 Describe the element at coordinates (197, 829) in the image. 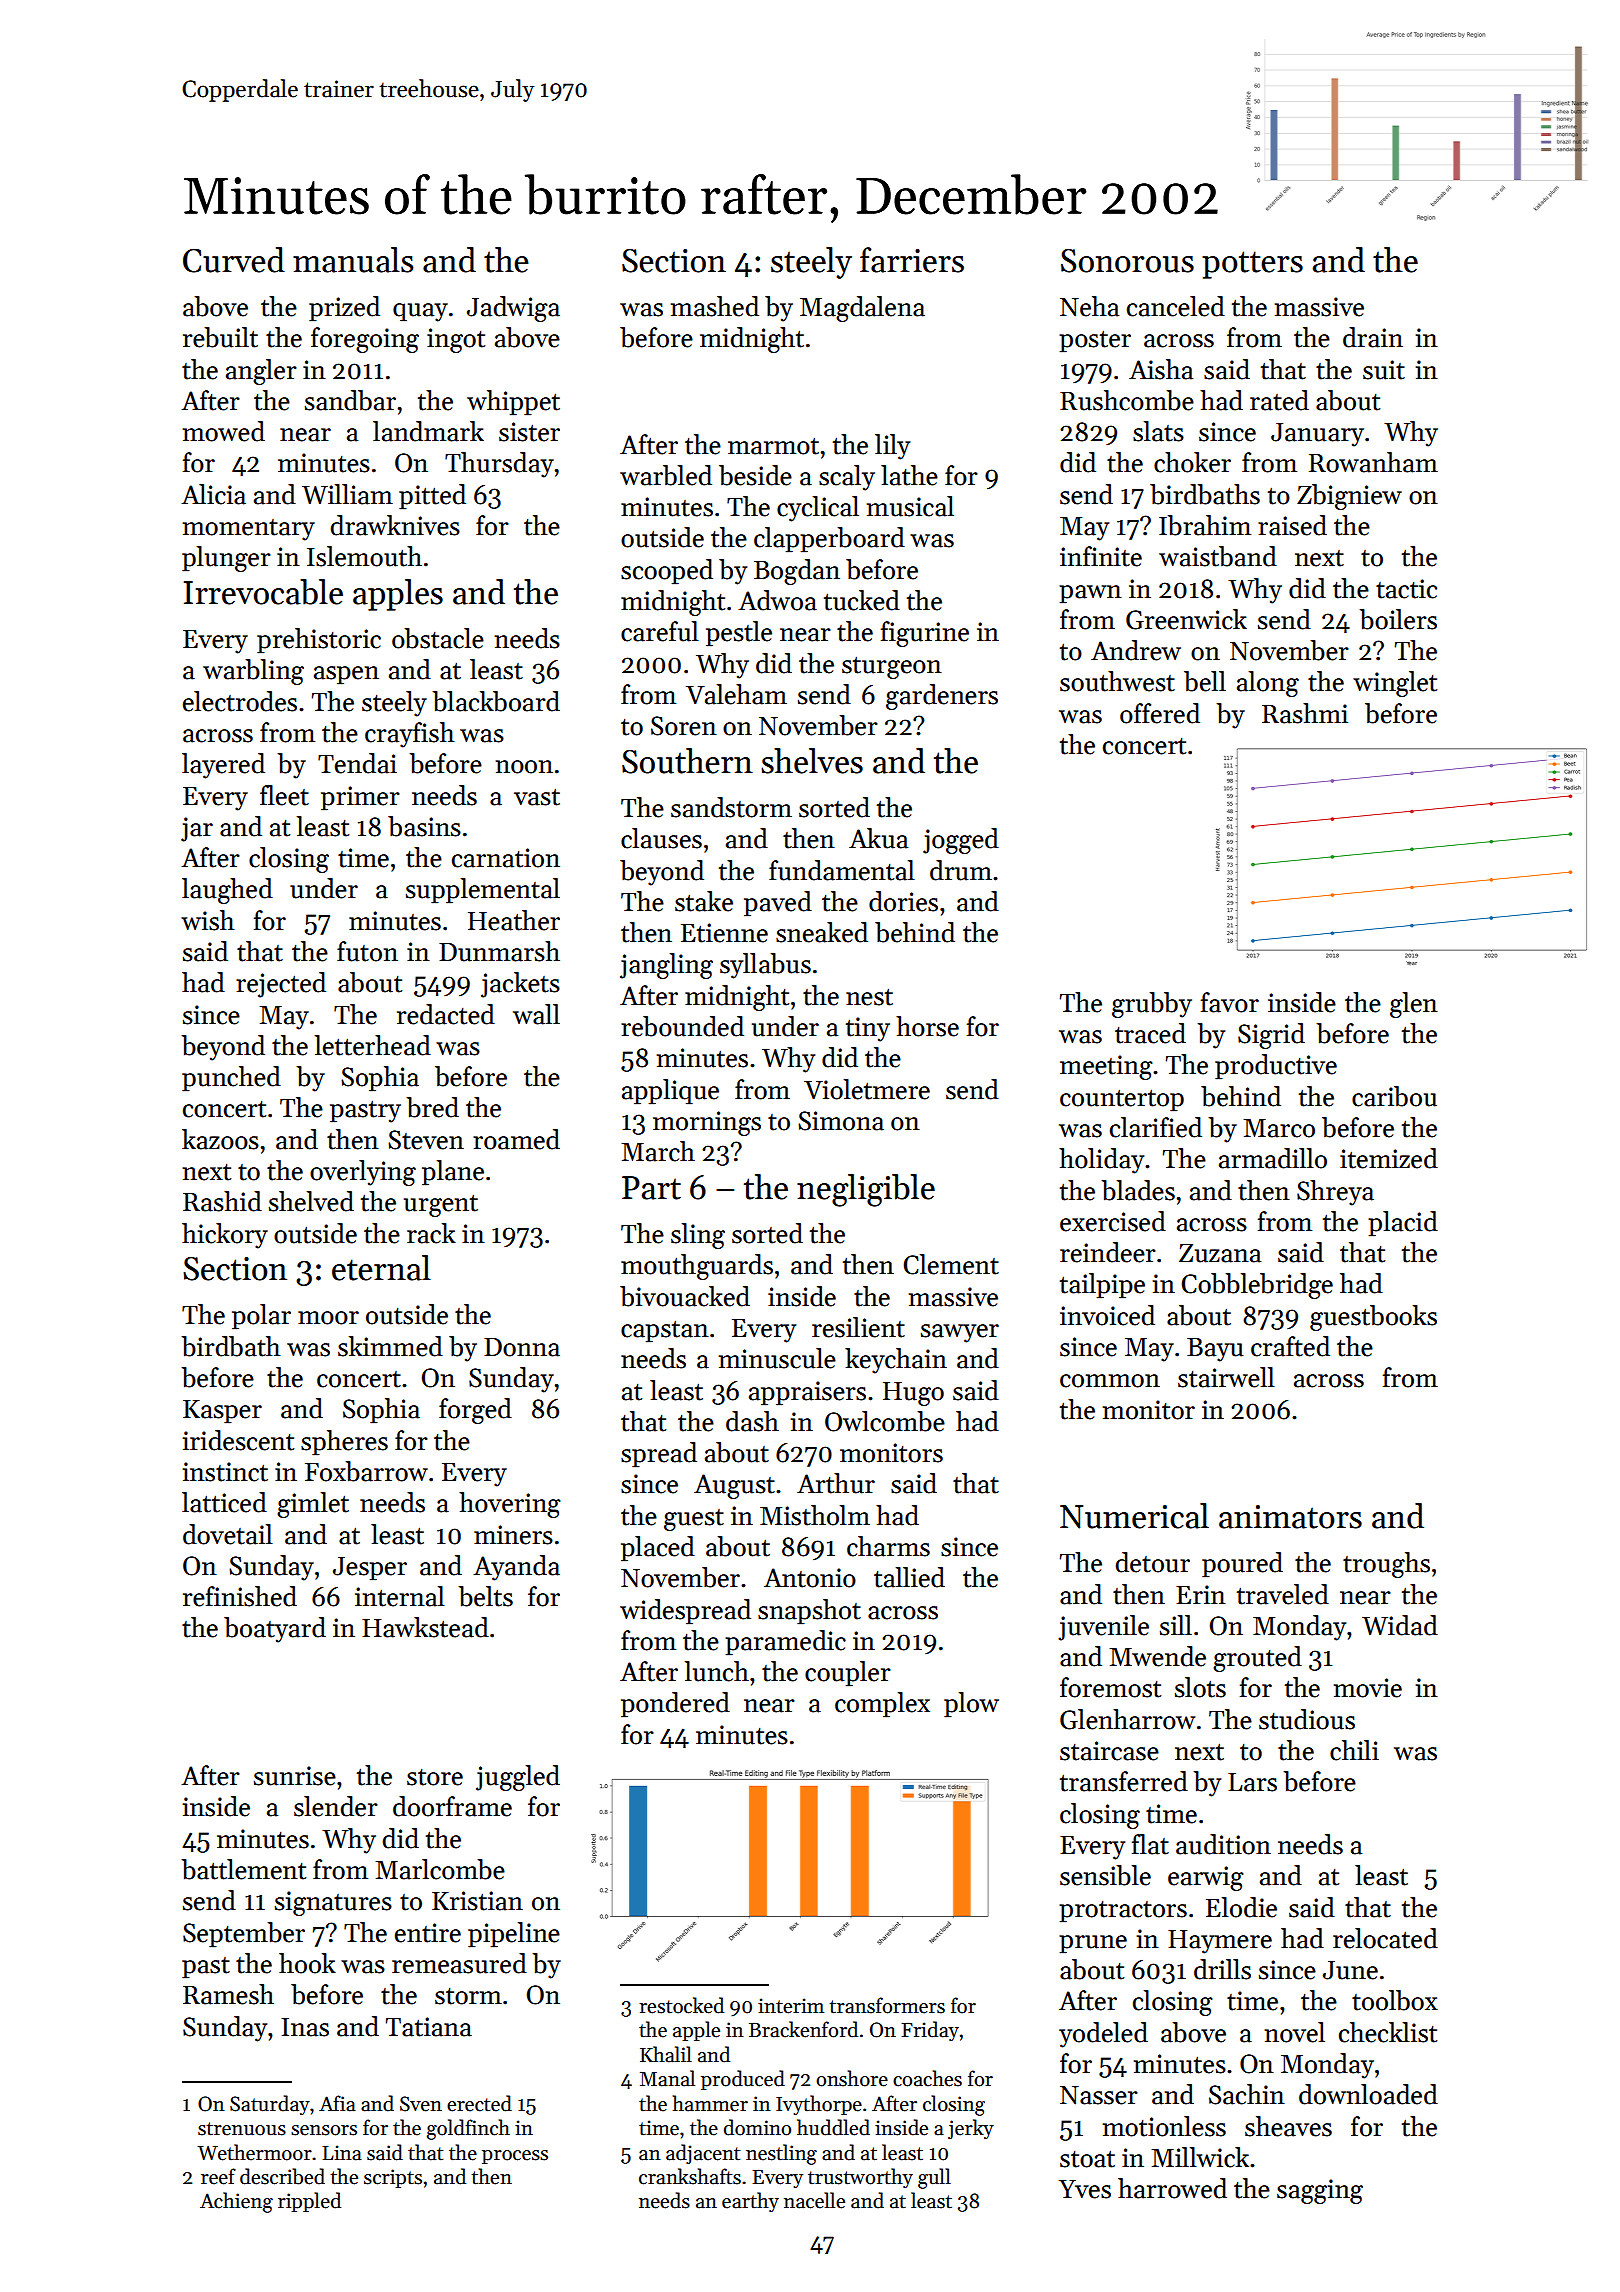

I see `jar` at that location.
